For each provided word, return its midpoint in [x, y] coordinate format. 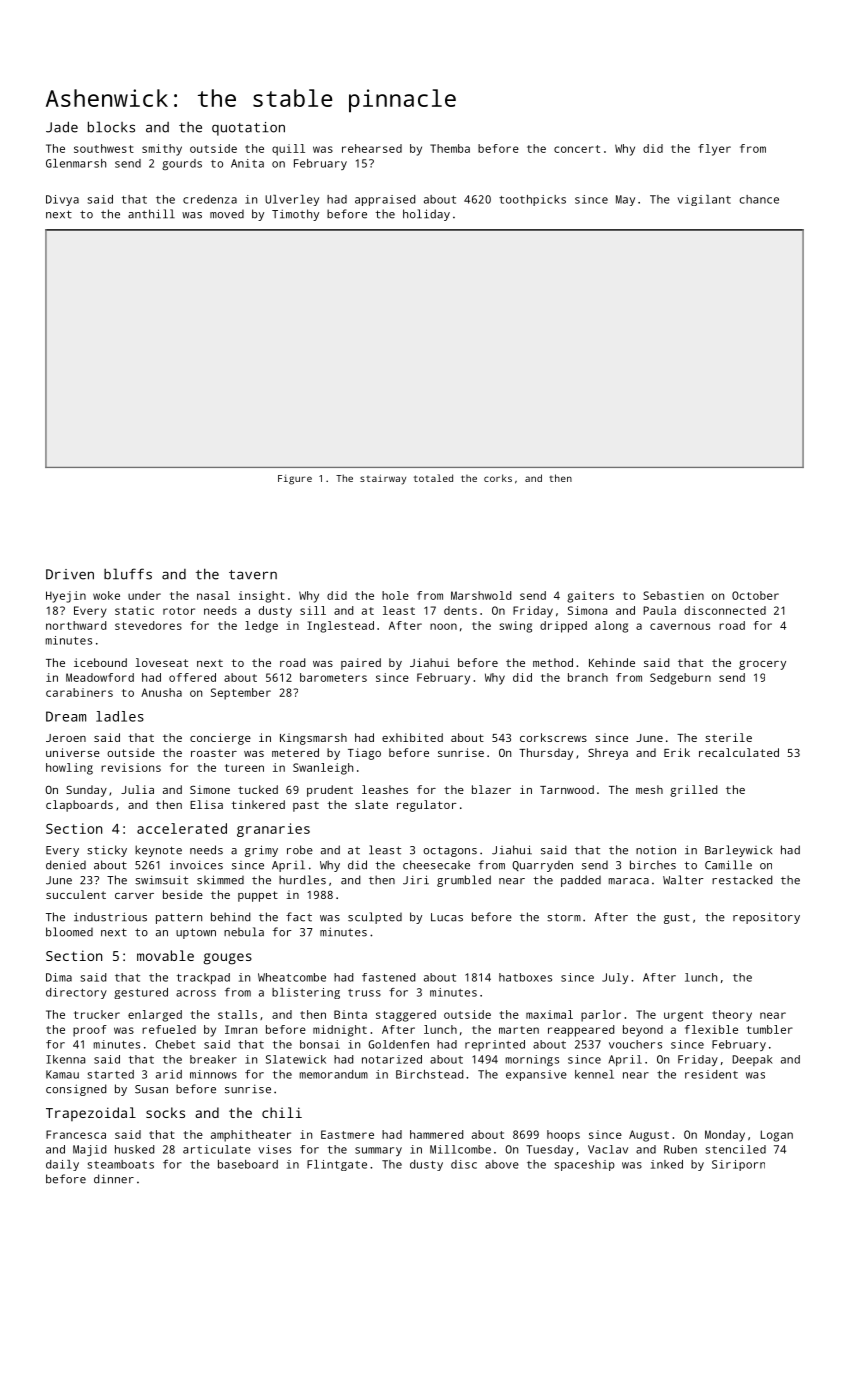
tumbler [770, 1029]
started [111, 1074]
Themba [450, 148]
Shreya [608, 754]
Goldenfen [398, 1044]
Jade [62, 127]
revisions [131, 767]
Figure [295, 479]
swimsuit [161, 880]
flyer [715, 150]
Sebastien [673, 595]
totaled [433, 478]
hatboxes [525, 977]
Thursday [546, 754]
